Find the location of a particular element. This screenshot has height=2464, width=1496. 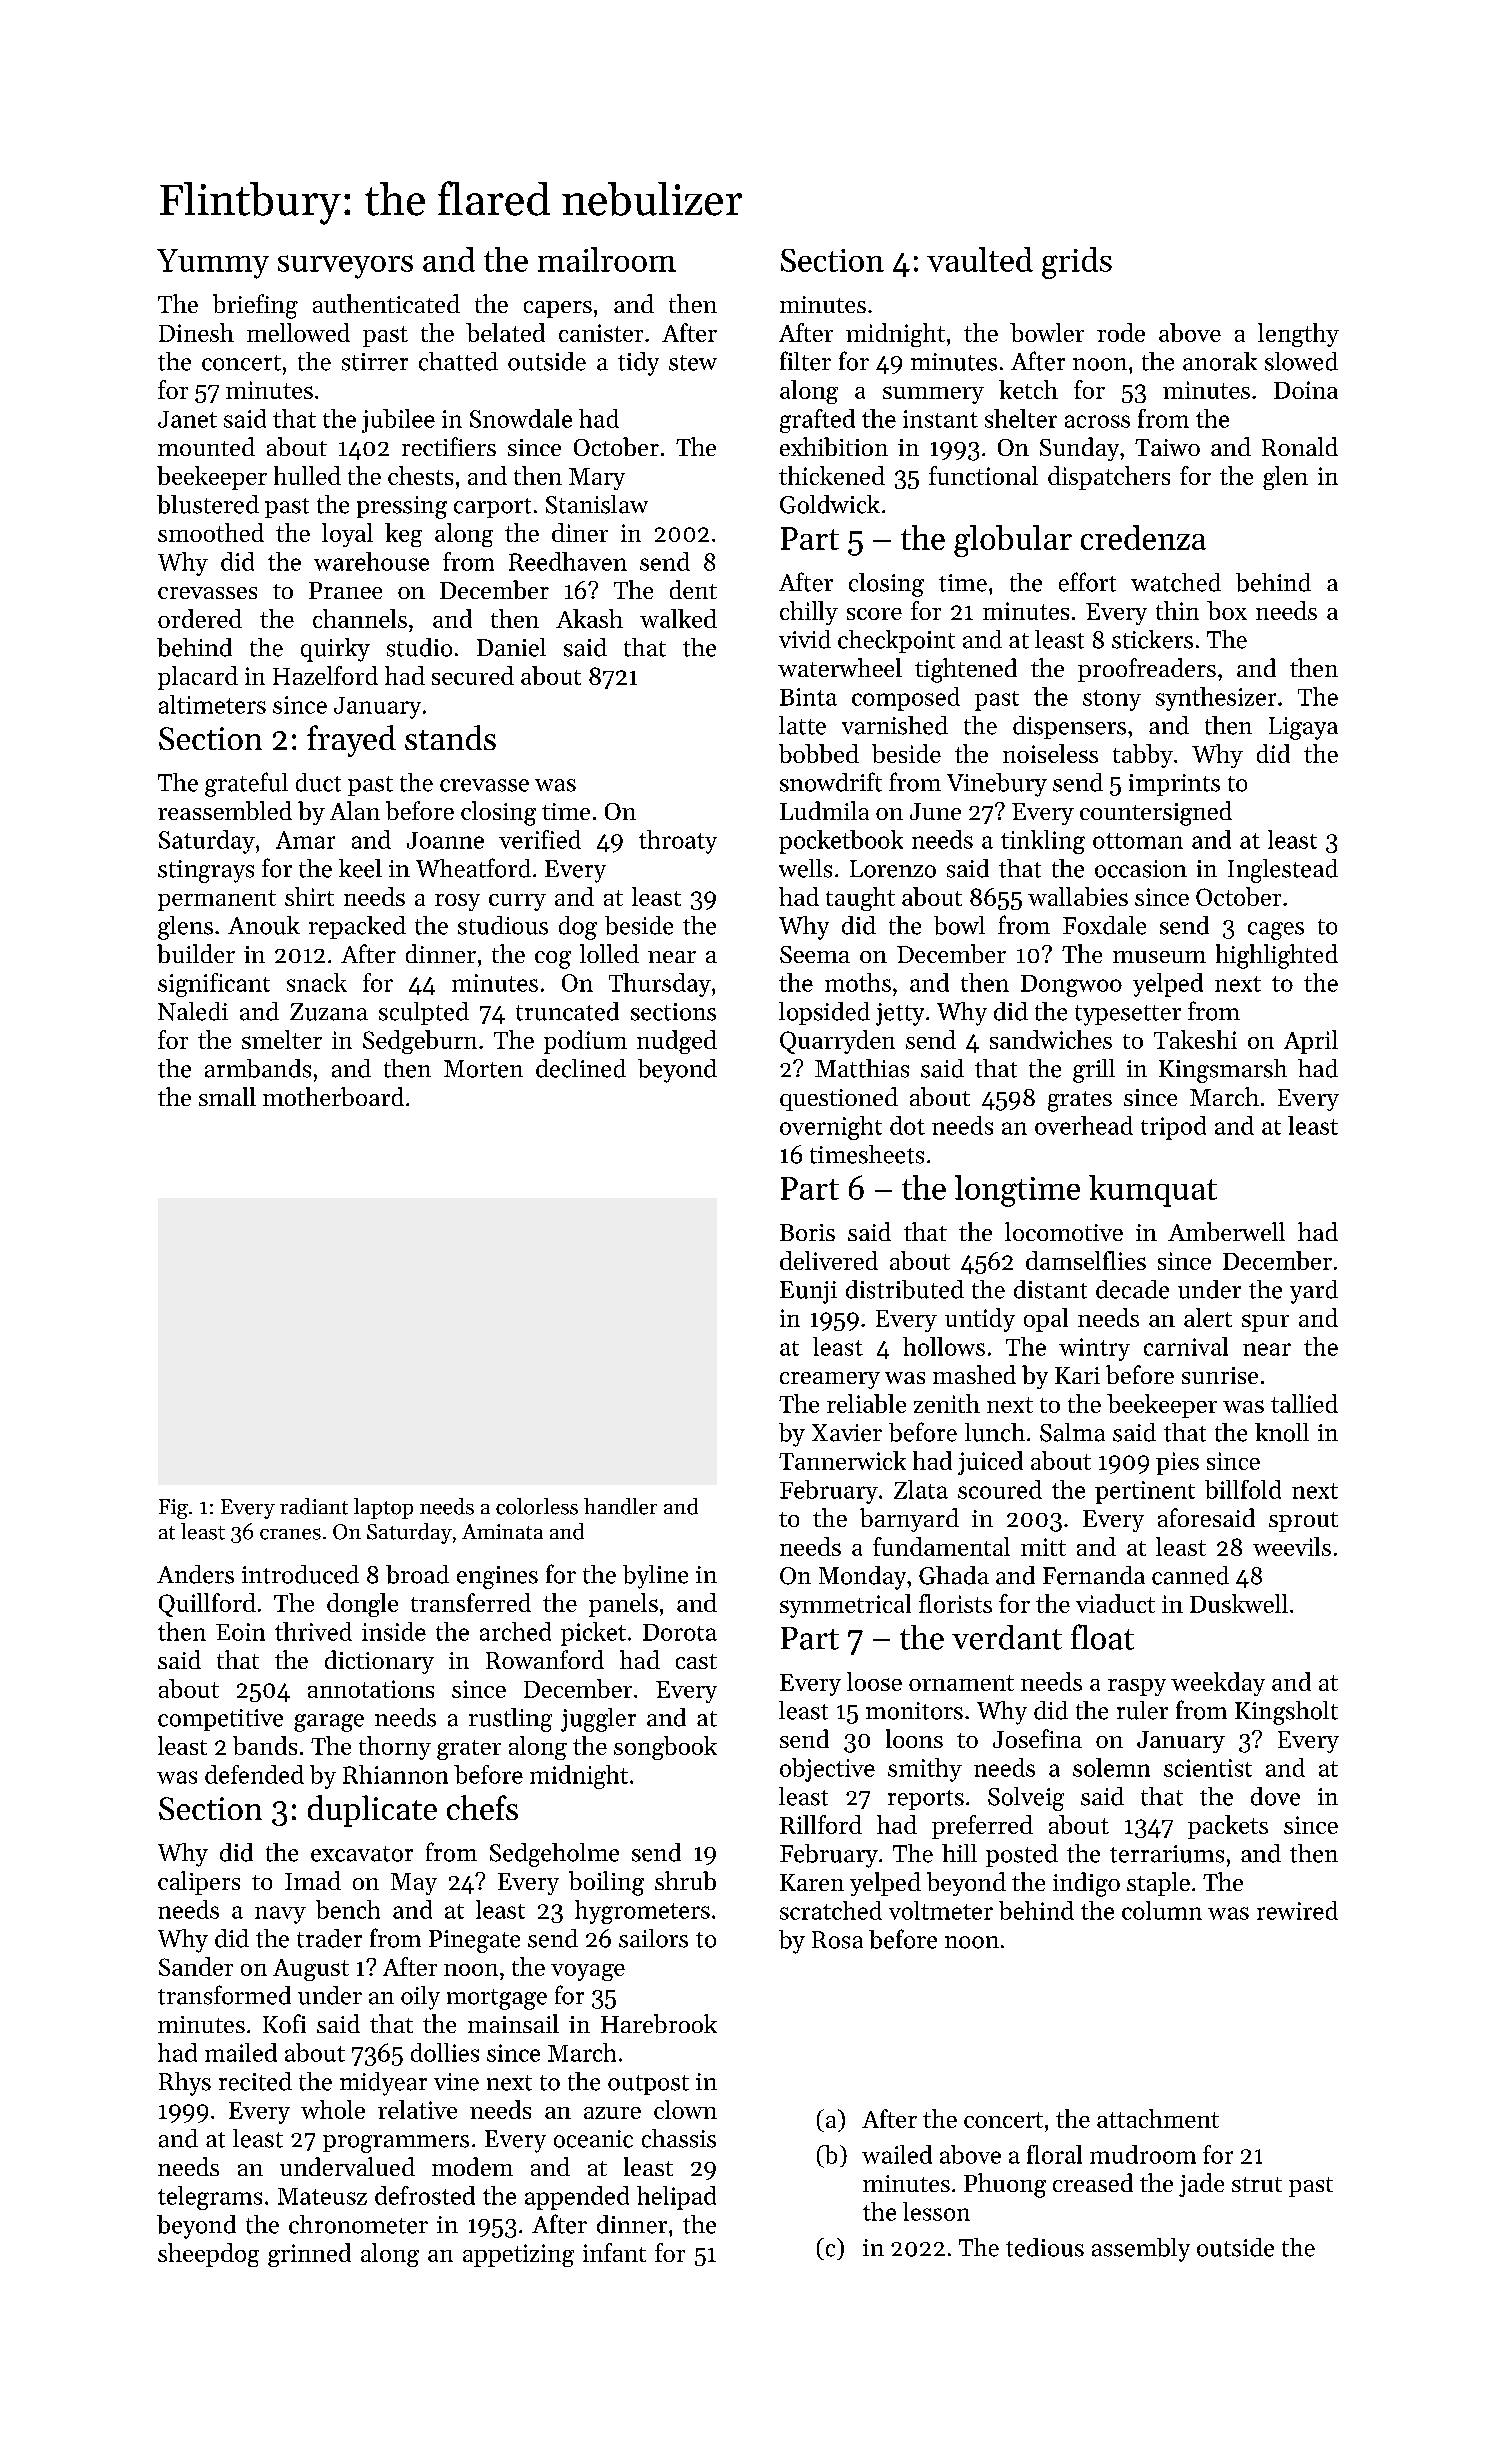

mailroom is located at coordinates (607, 259).
